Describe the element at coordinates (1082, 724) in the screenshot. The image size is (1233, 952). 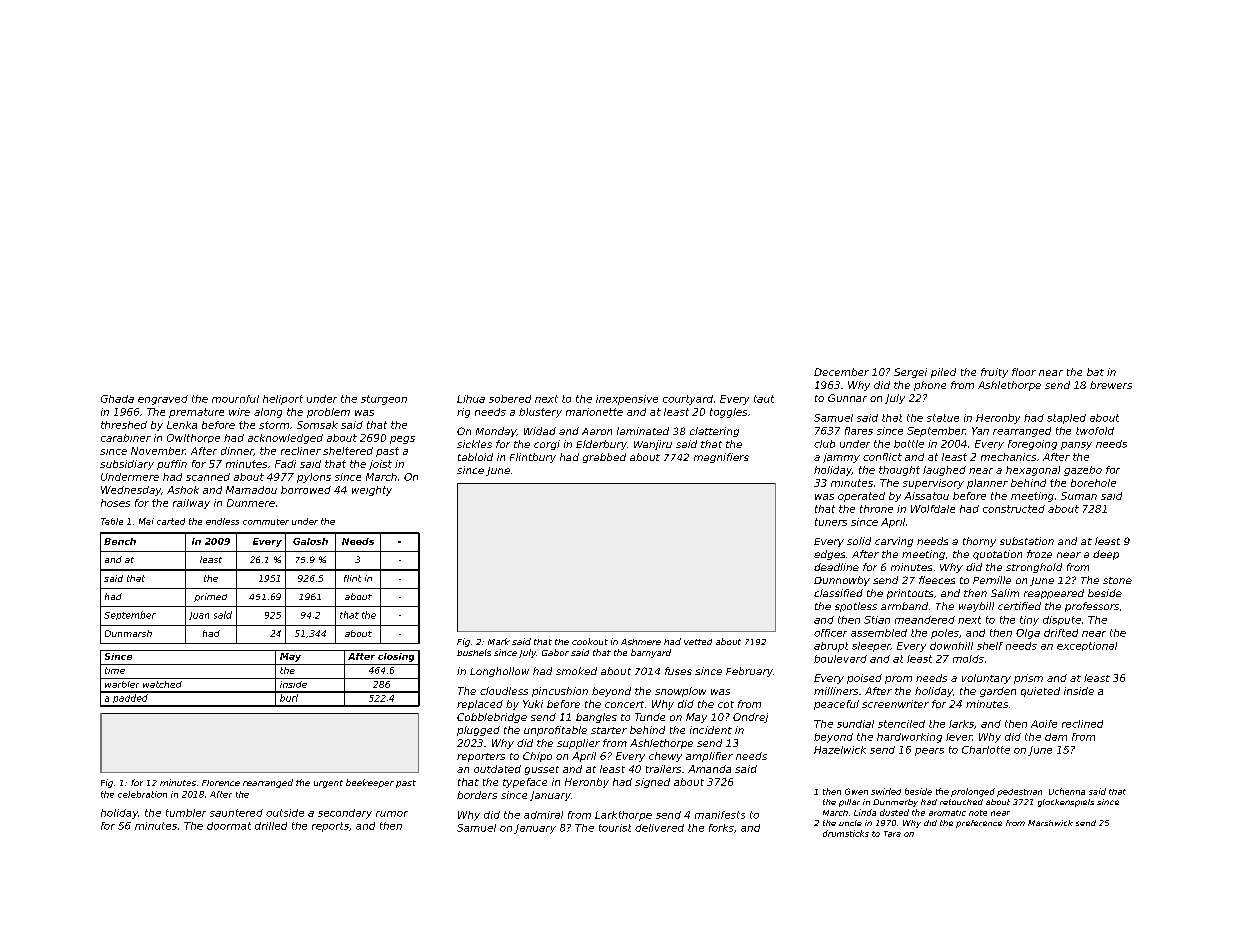
I see `reclined` at that location.
